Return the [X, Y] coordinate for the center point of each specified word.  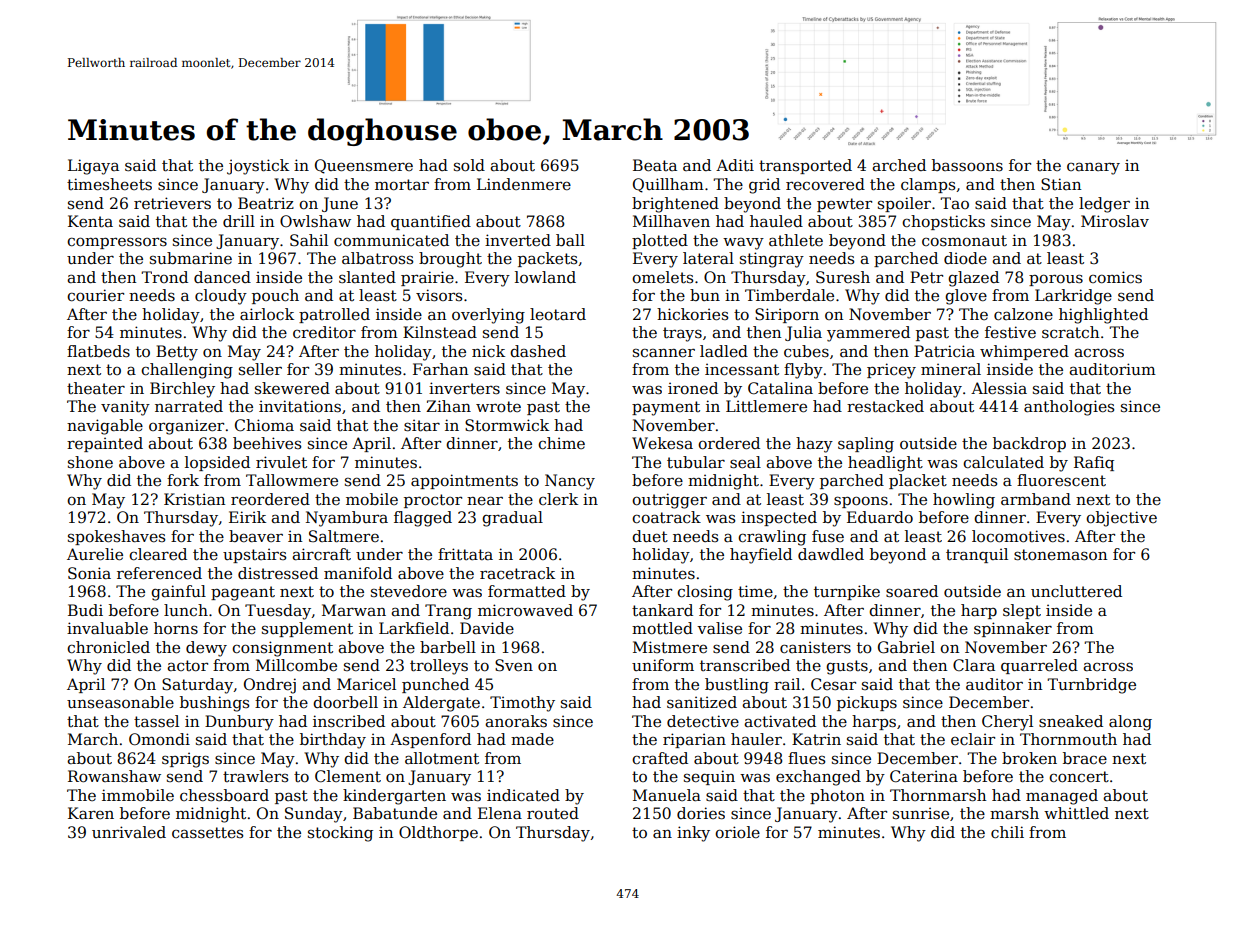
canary [1093, 168]
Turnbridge [1091, 686]
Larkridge [1073, 297]
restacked [885, 406]
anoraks [516, 721]
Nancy [570, 482]
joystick [258, 167]
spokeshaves [116, 537]
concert [1079, 777]
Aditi [735, 165]
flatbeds [98, 351]
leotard [558, 314]
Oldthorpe [438, 833]
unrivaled [129, 832]
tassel [156, 721]
